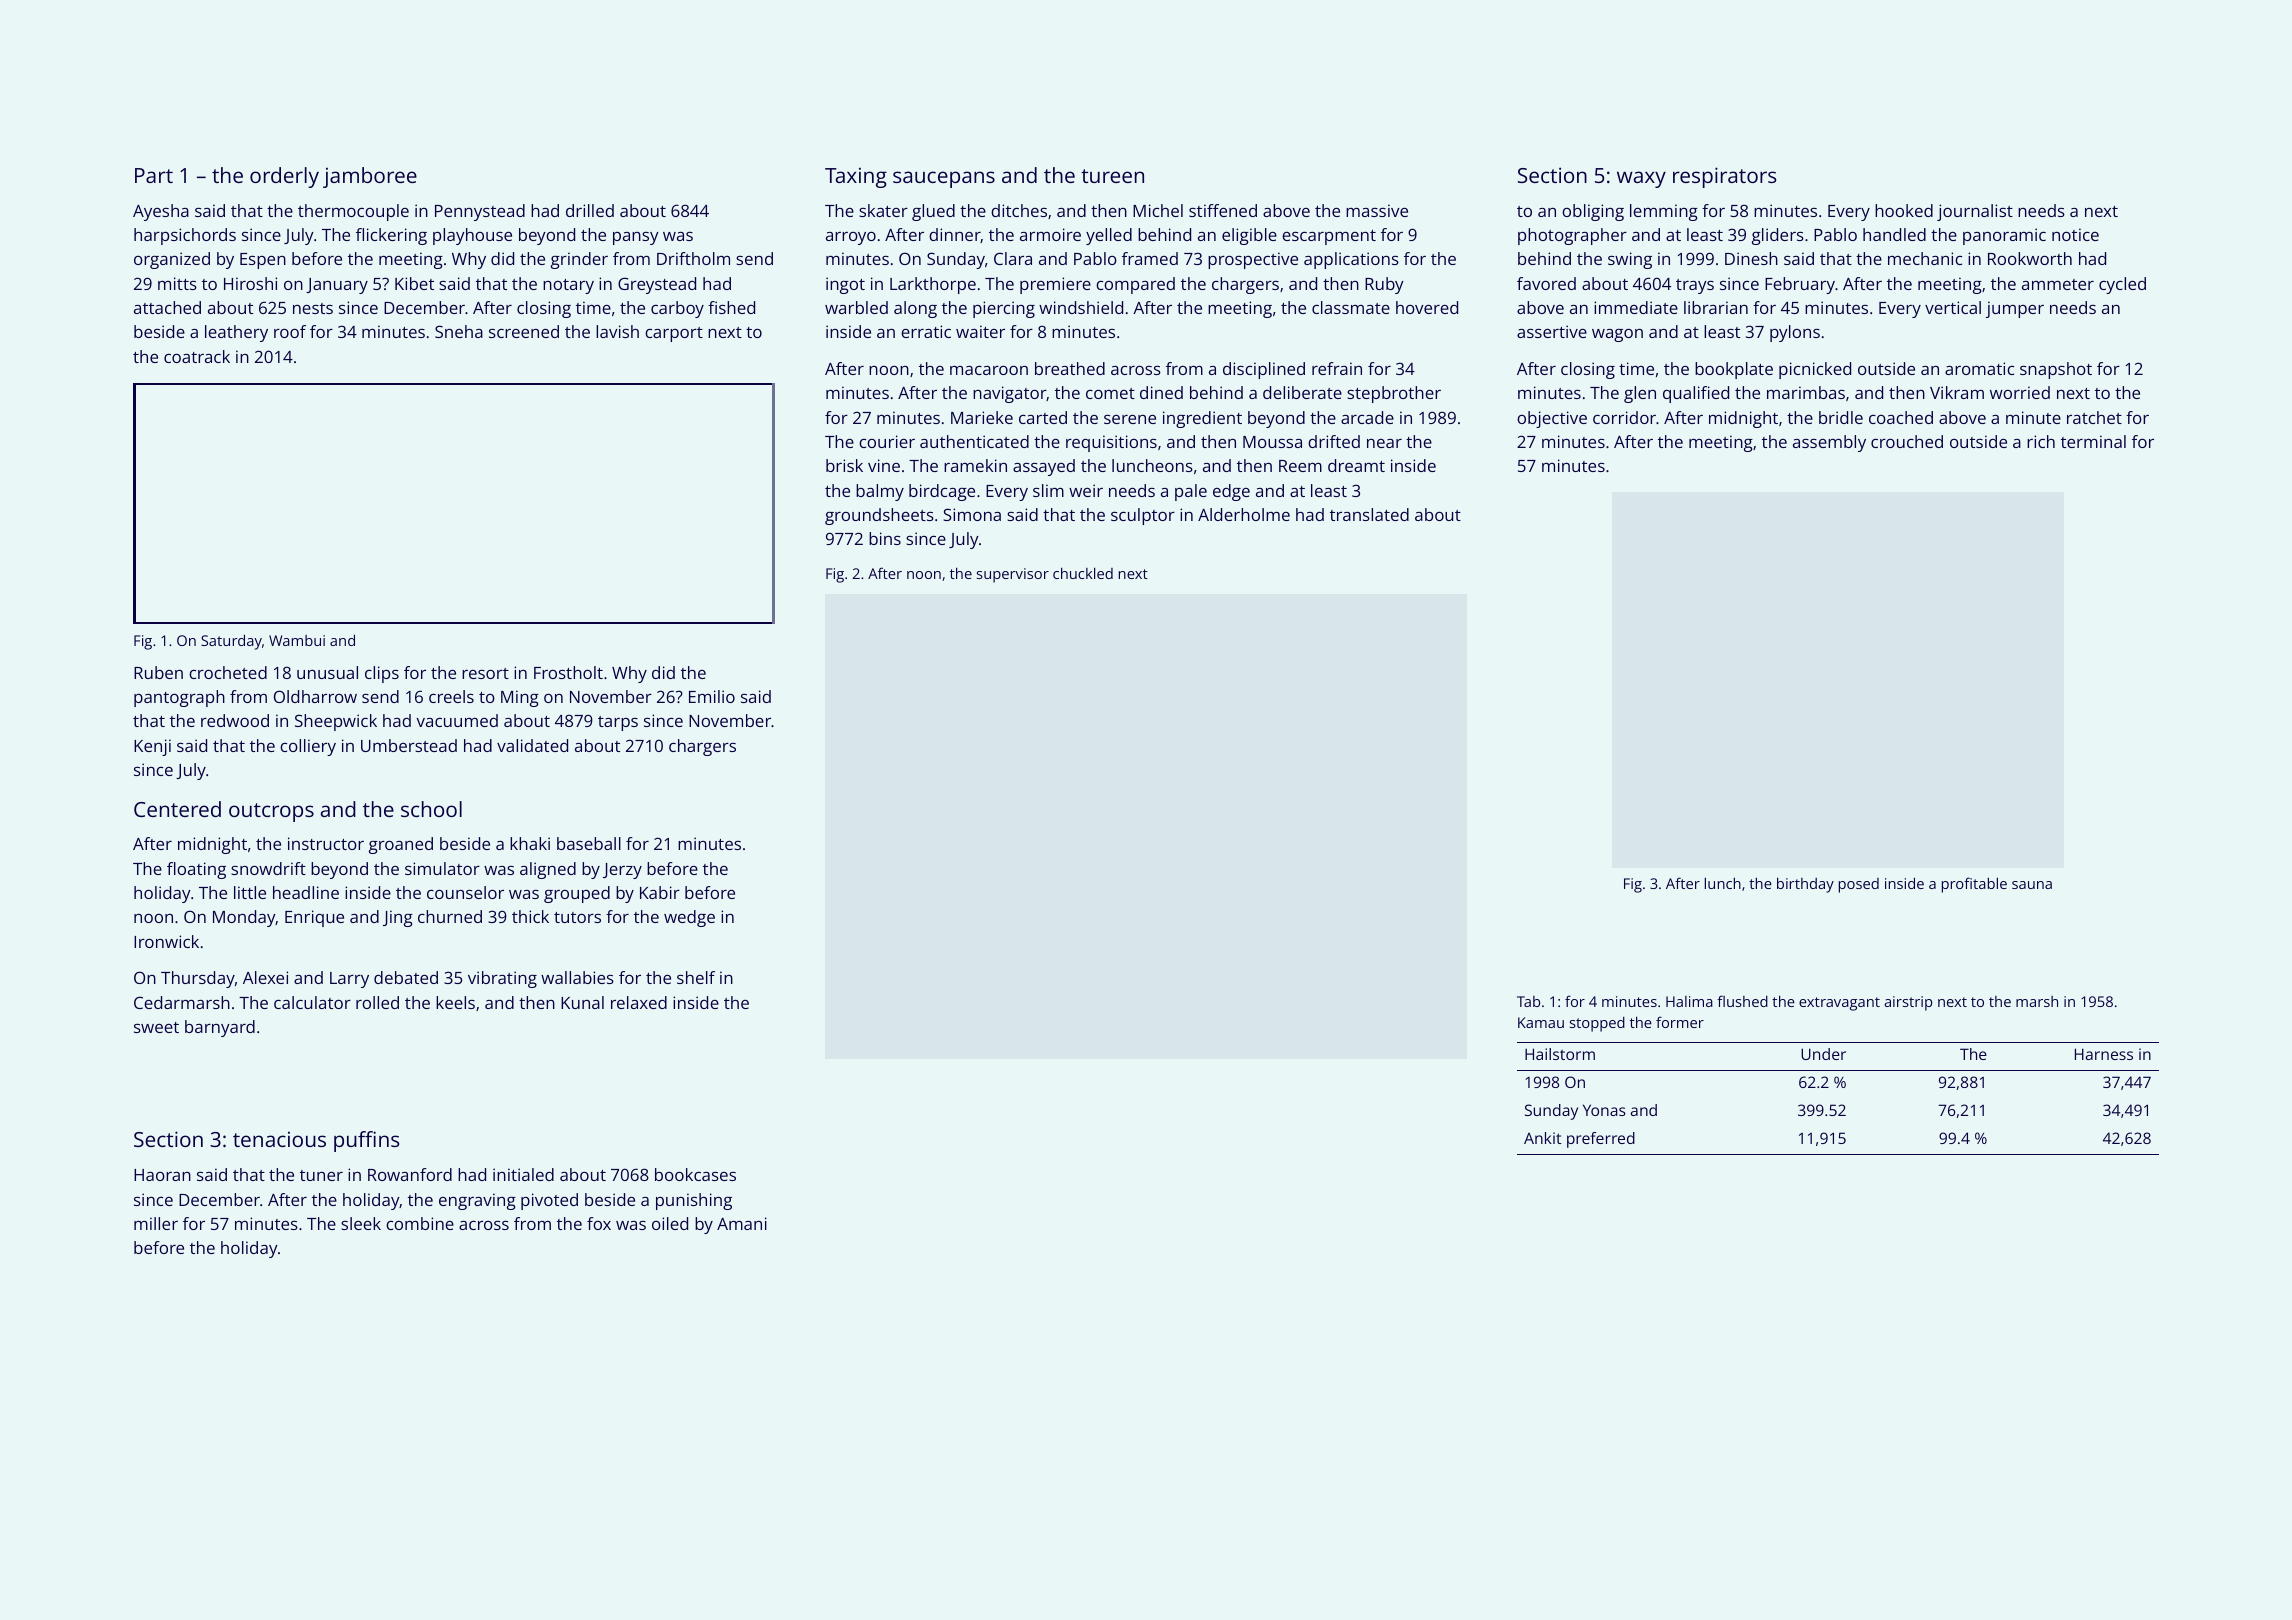 This image has width=2292, height=1620. I want to click on miller, so click(156, 1223).
